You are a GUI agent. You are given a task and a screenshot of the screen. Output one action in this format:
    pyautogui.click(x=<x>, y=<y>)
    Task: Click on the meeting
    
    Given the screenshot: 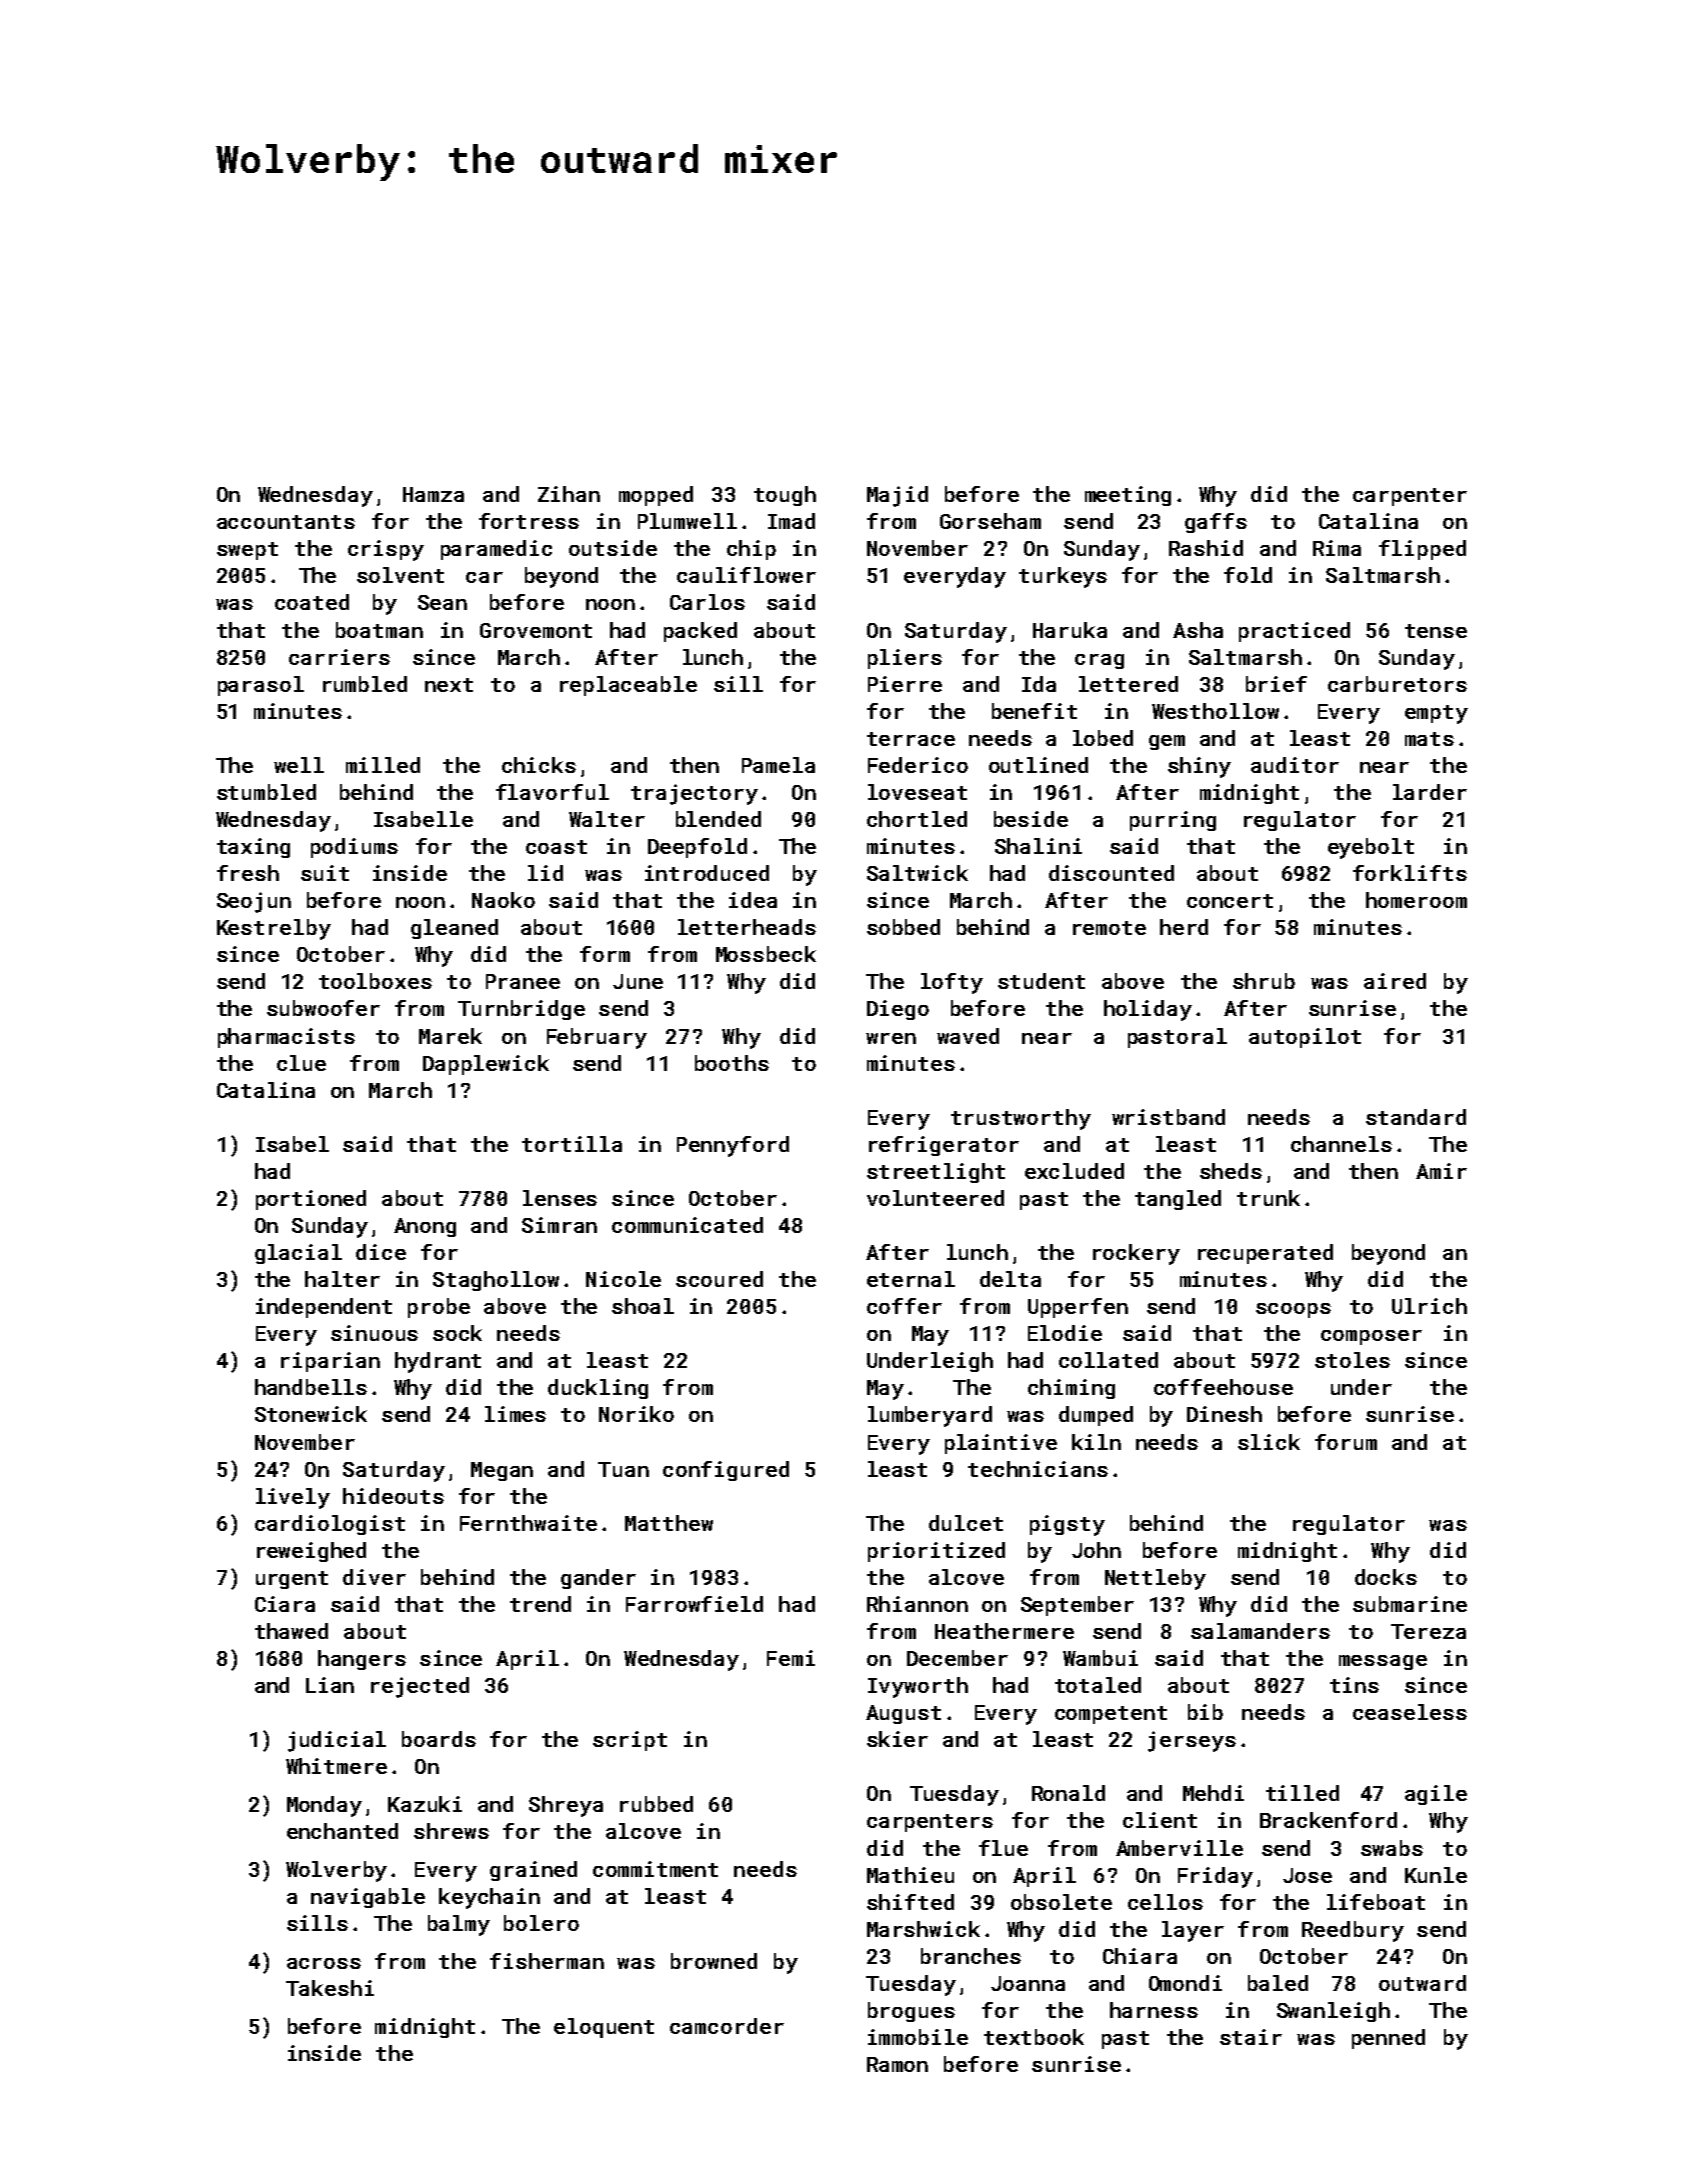 What is the action you would take?
    pyautogui.click(x=1128, y=496)
